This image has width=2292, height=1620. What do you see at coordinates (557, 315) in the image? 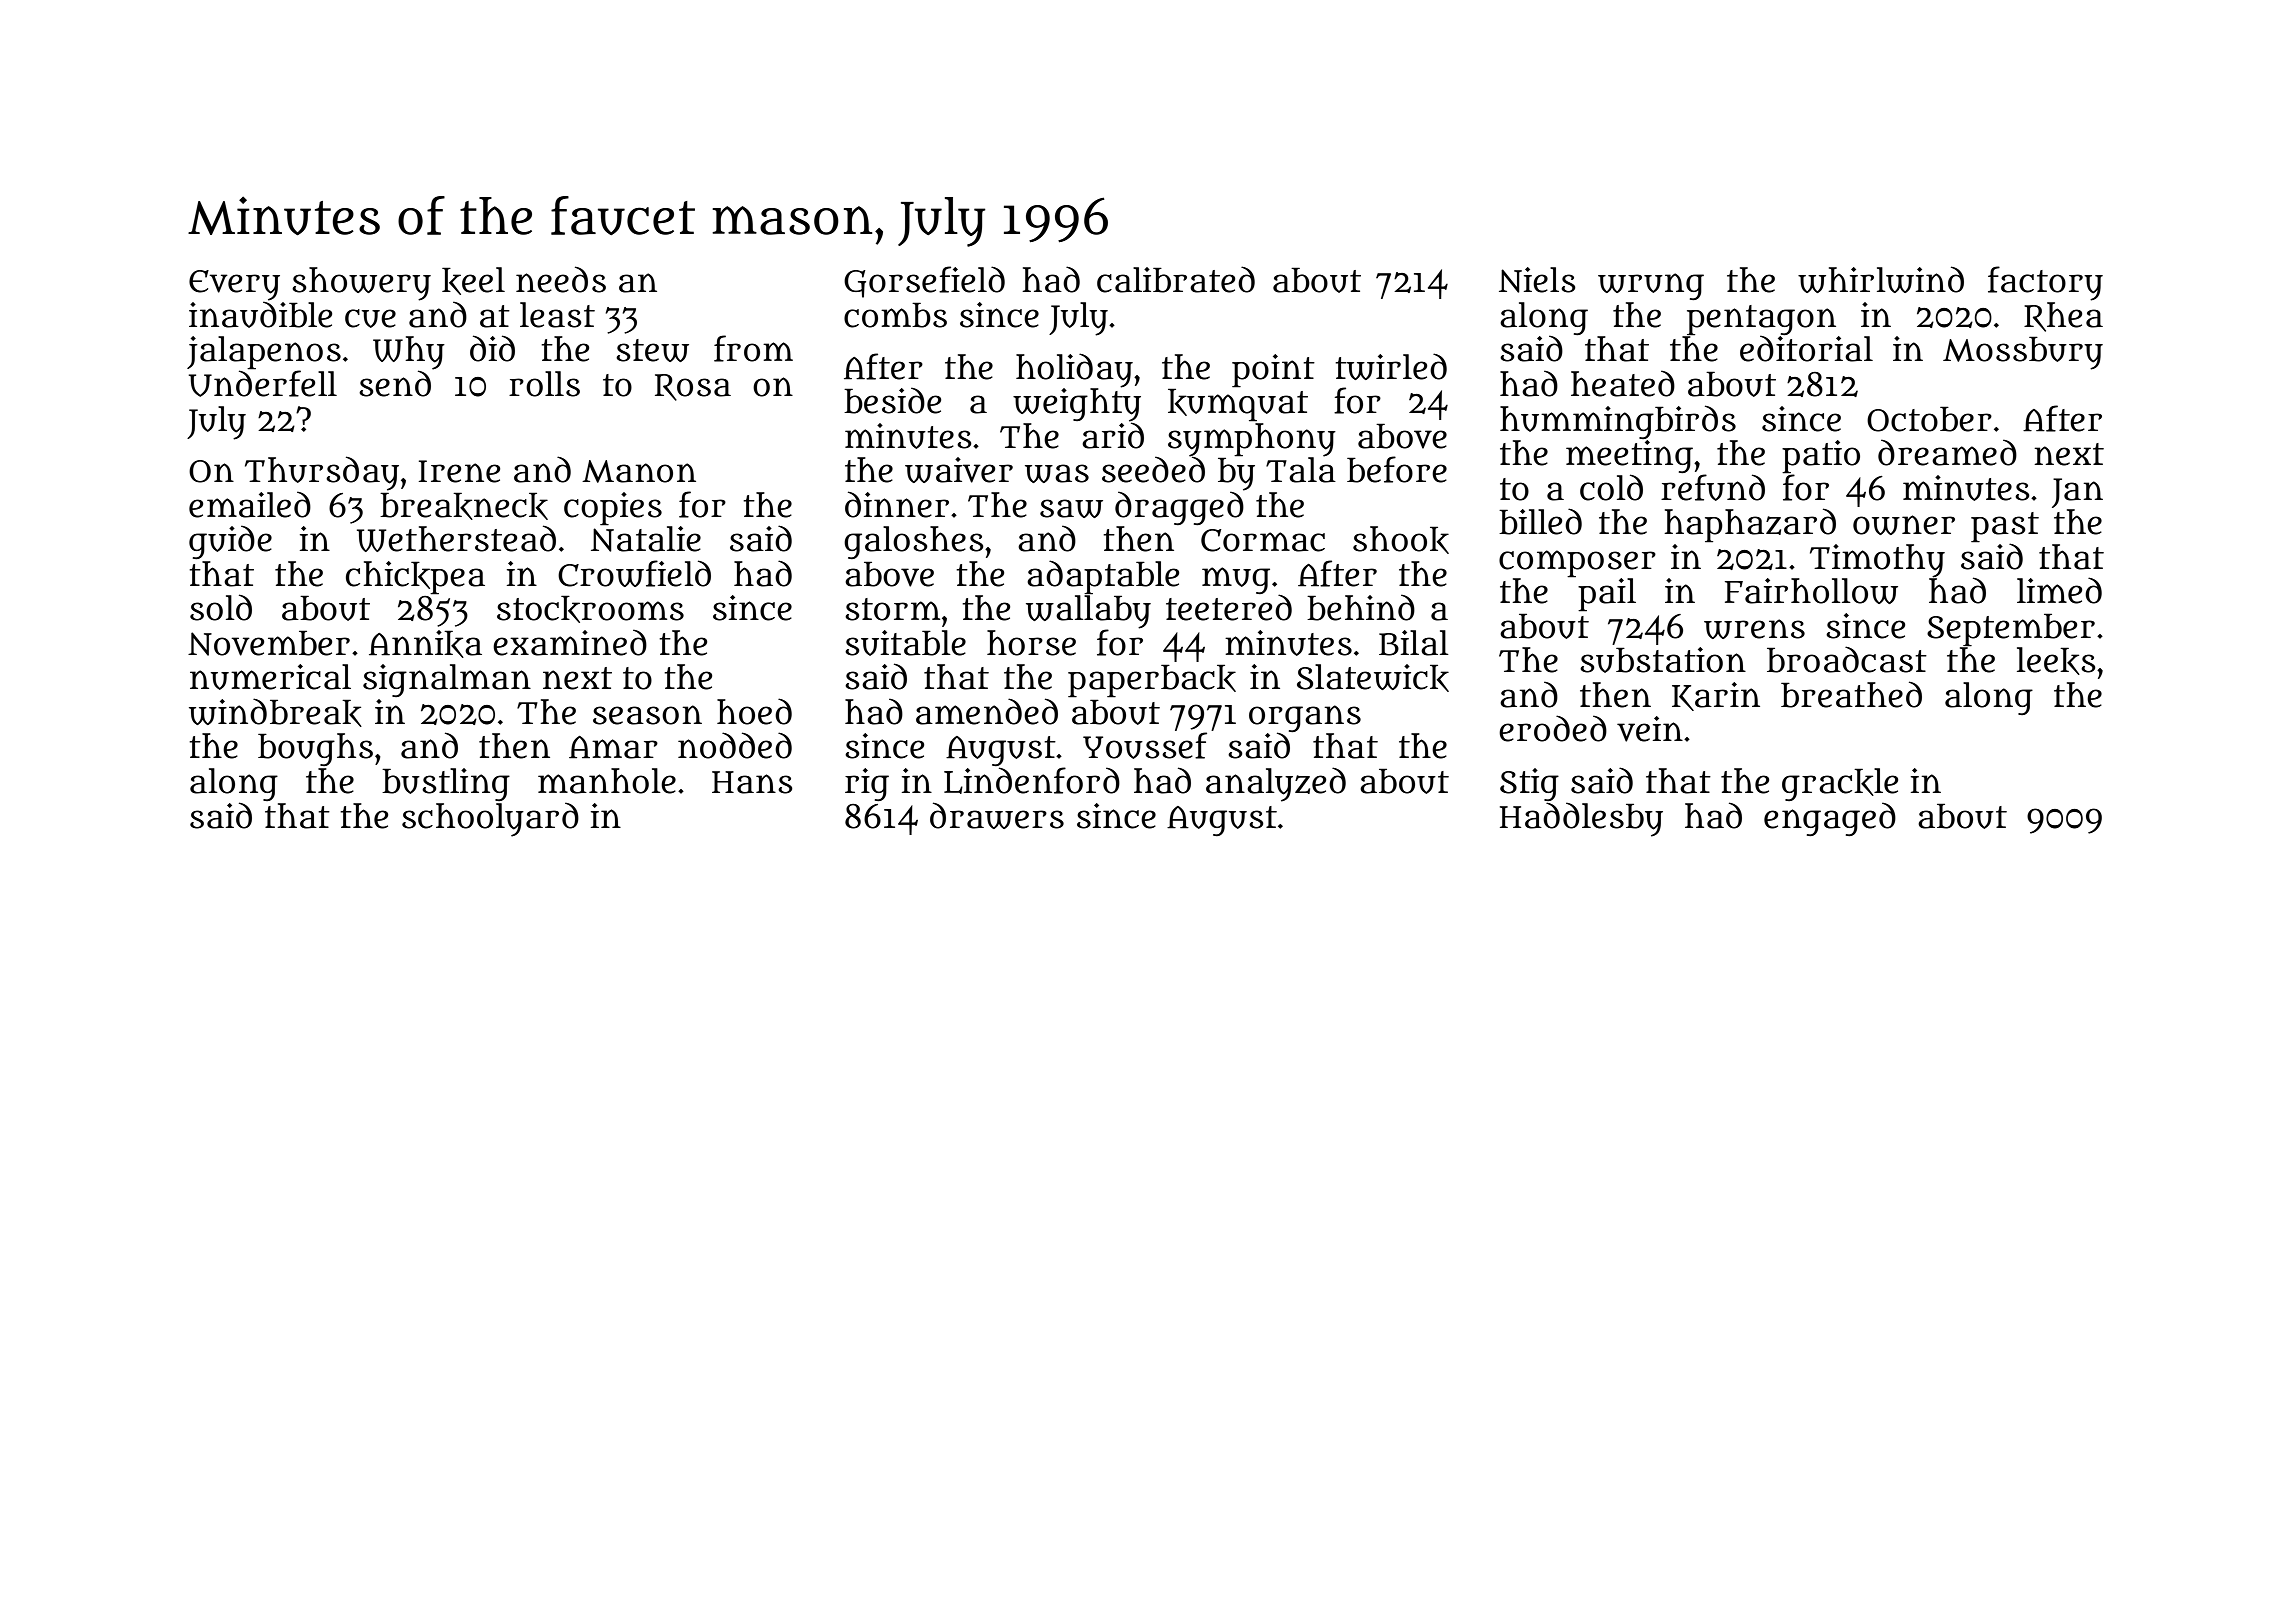
I see `least` at bounding box center [557, 315].
